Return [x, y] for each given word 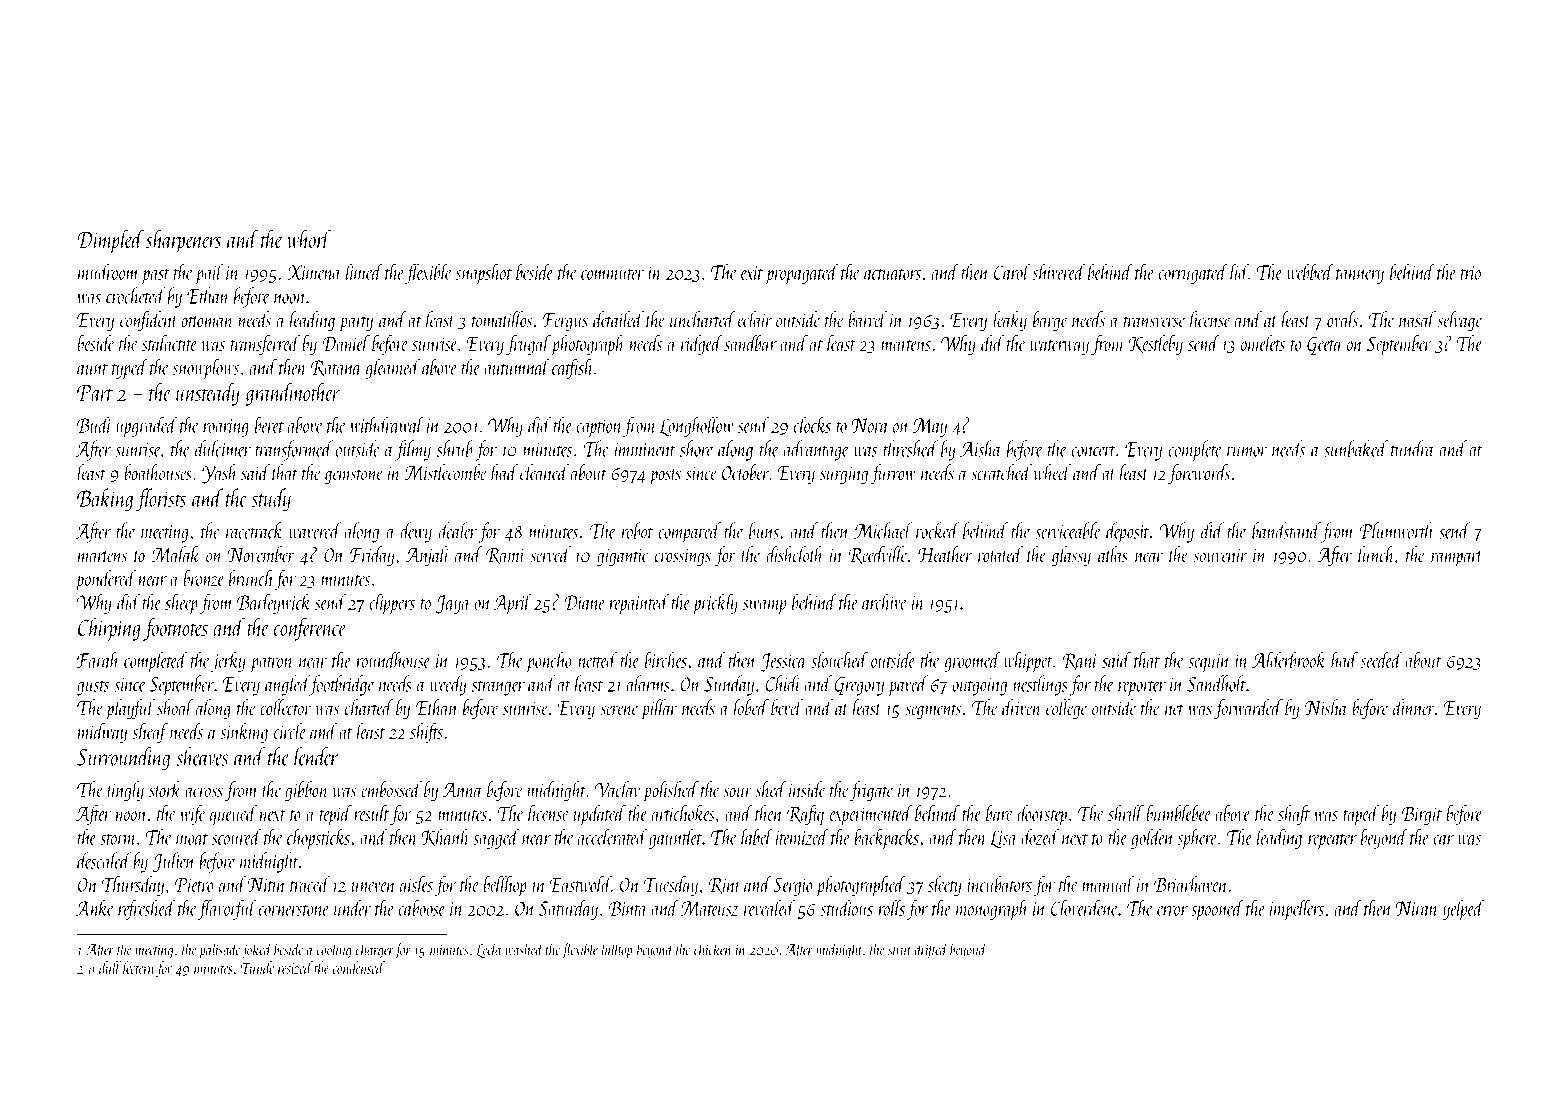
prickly [715, 603]
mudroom [108, 271]
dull [110, 967]
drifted [932, 950]
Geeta [1325, 345]
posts [665, 477]
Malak [176, 554]
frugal [528, 345]
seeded [1381, 659]
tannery [1360, 276]
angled [287, 685]
